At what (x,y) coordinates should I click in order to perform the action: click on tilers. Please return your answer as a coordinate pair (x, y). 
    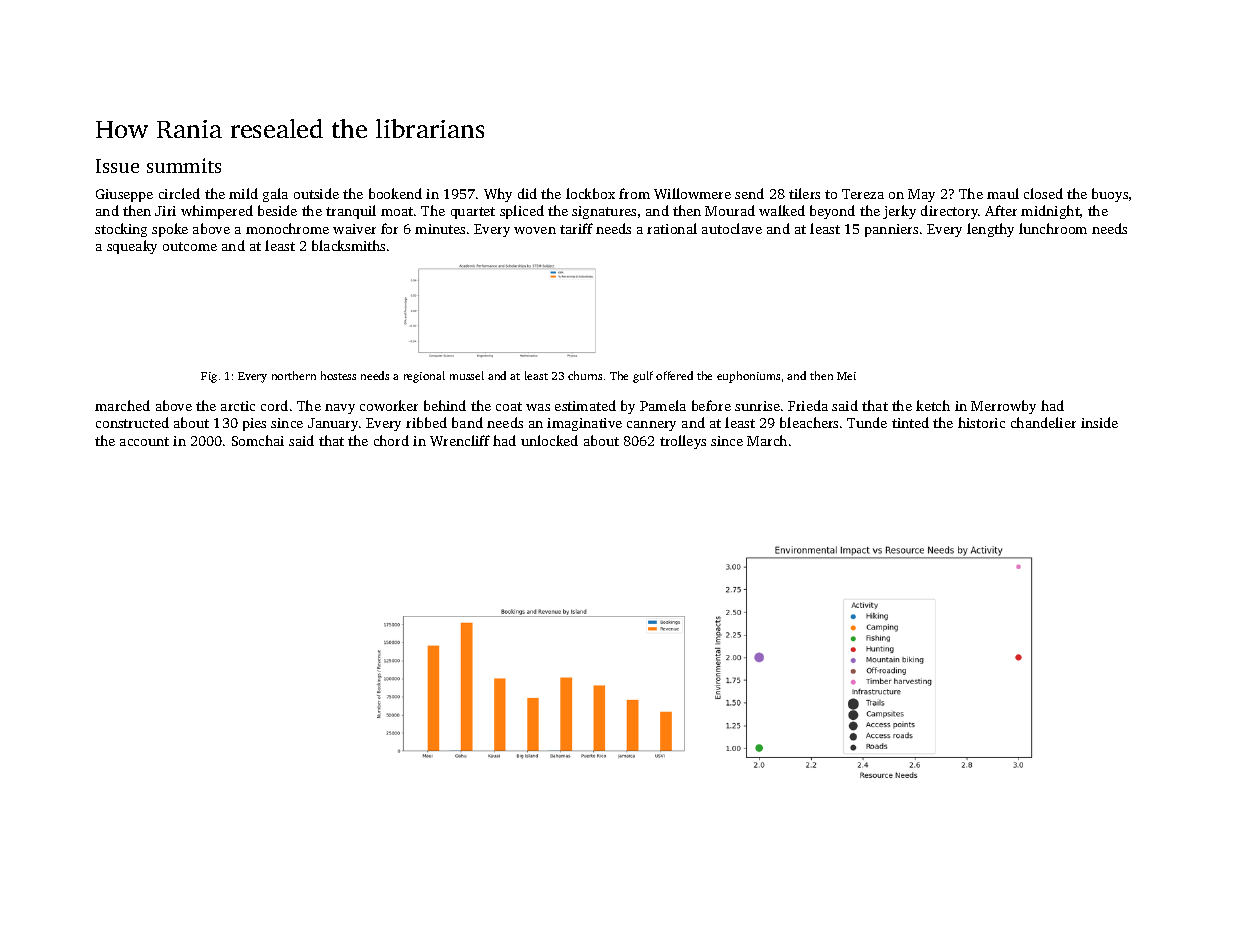
    Looking at the image, I should click on (804, 193).
